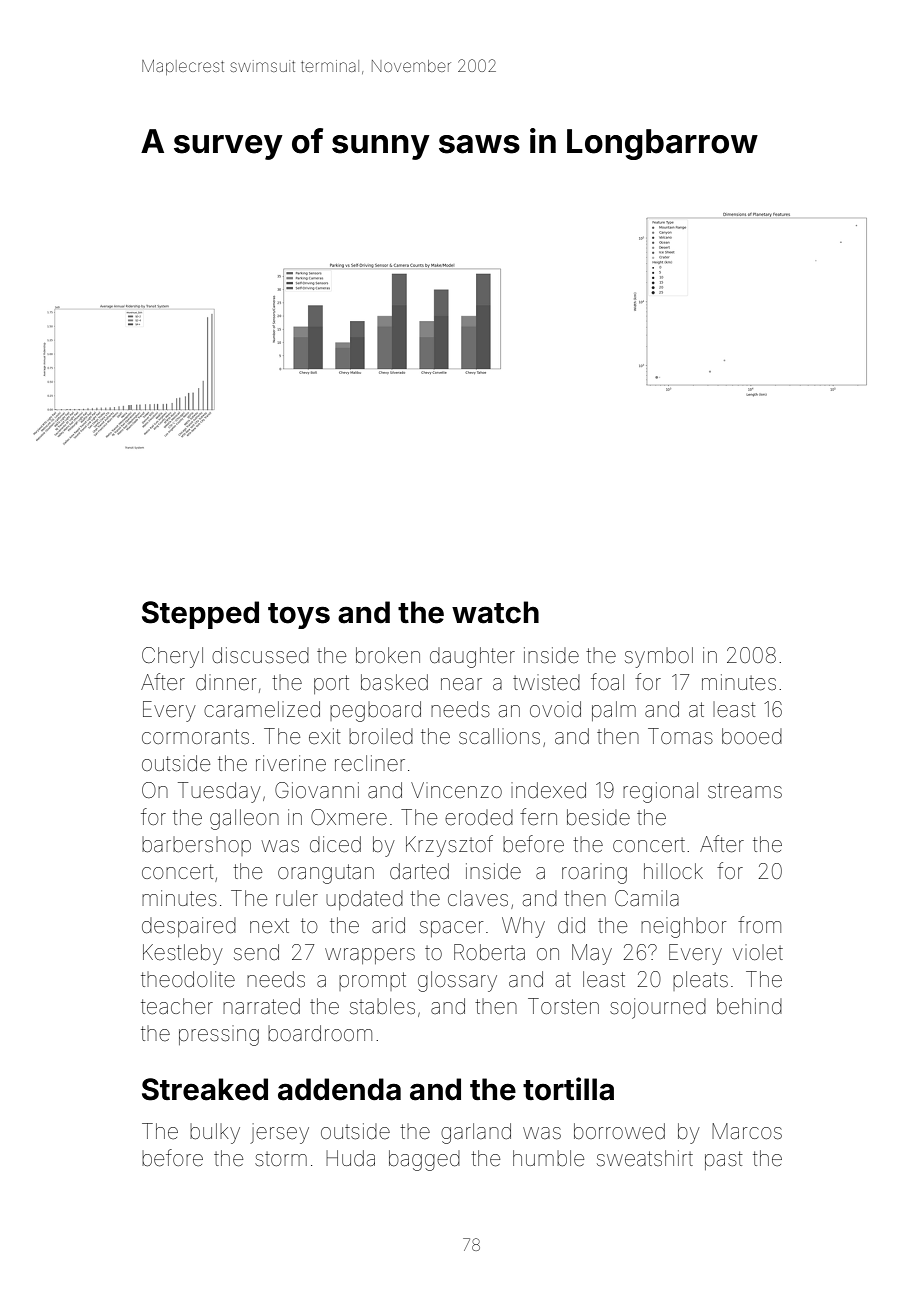 The image size is (924, 1314). What do you see at coordinates (619, 1131) in the image?
I see `borrowed` at bounding box center [619, 1131].
